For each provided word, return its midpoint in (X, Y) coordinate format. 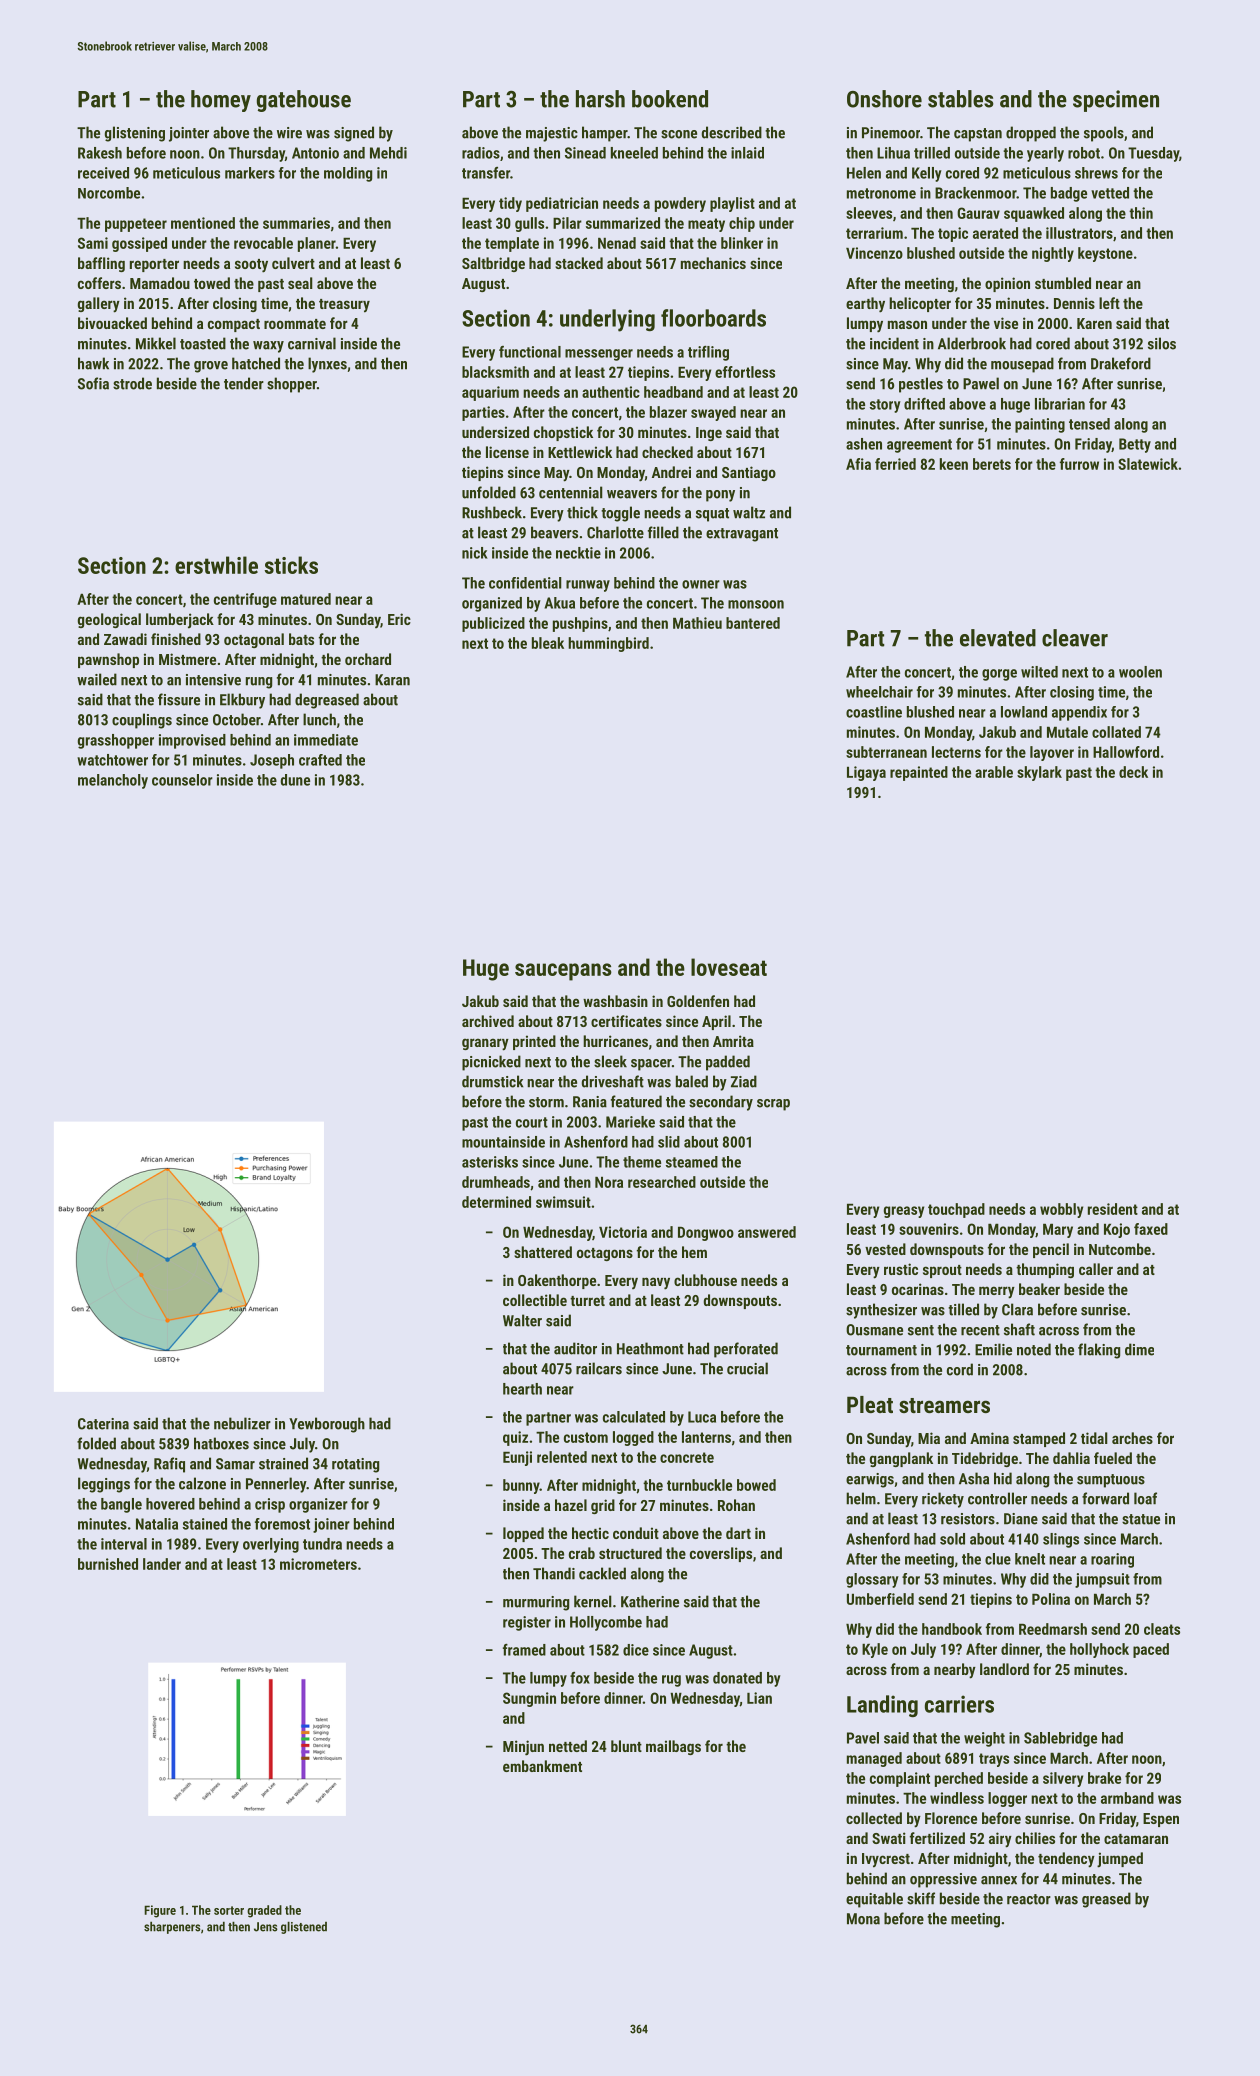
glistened (304, 1927)
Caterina (103, 1424)
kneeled (634, 153)
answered (767, 1232)
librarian (1060, 404)
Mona (863, 1919)
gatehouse (304, 101)
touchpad (956, 1210)
